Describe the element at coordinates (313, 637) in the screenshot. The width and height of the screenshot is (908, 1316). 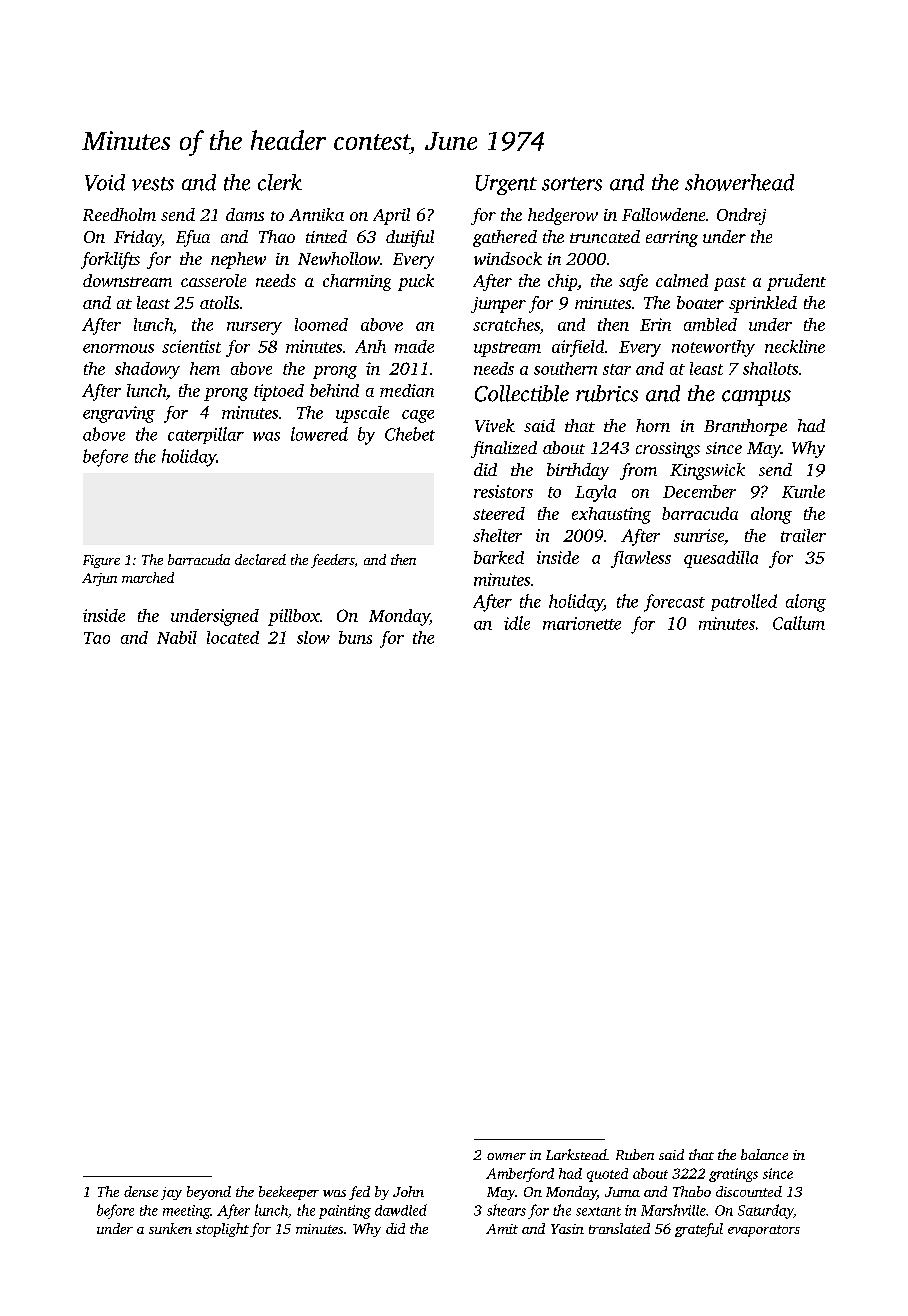
I see `slow` at that location.
